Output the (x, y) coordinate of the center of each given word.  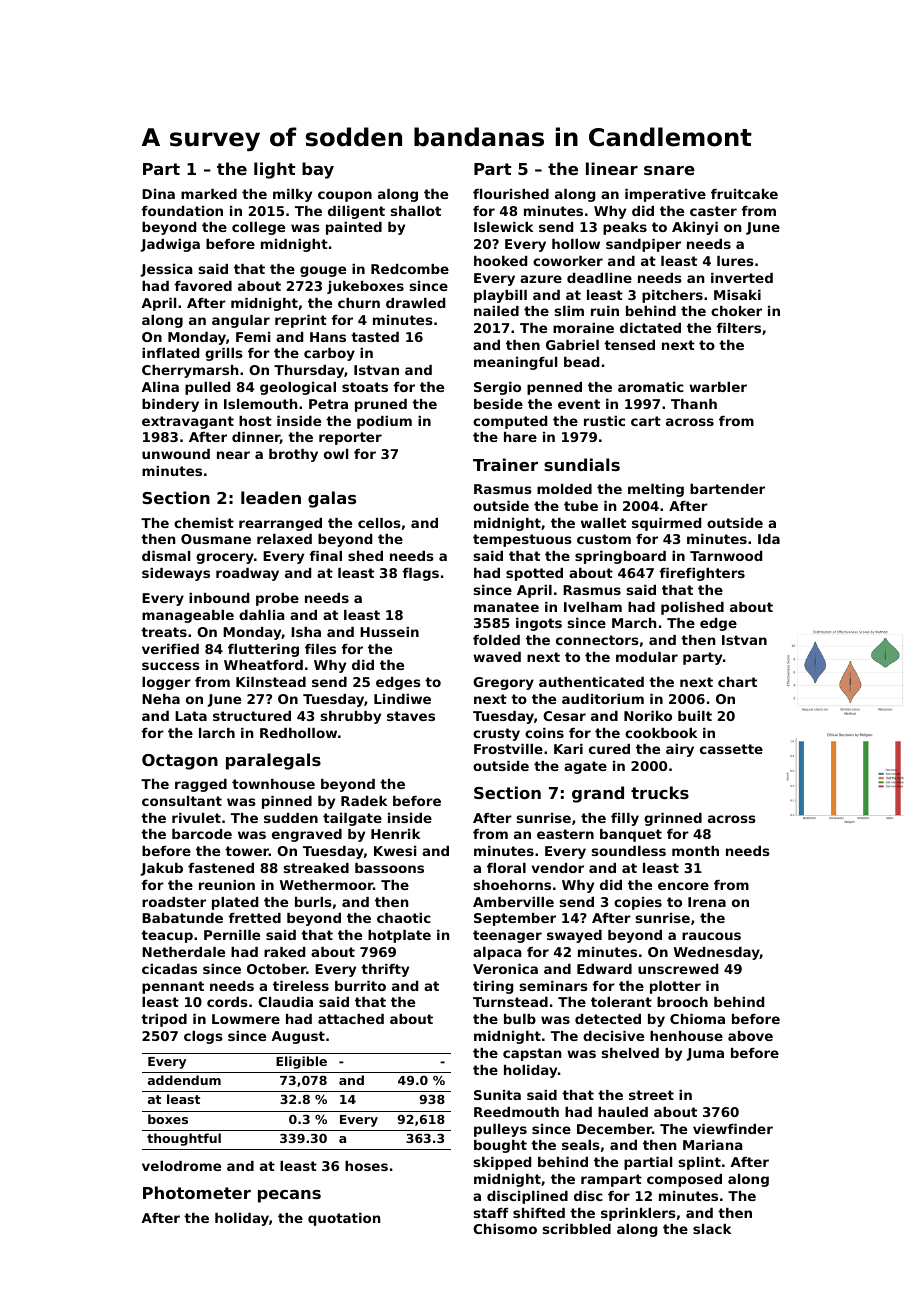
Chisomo (505, 1229)
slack (712, 1229)
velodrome (181, 1166)
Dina (158, 194)
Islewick (503, 227)
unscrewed (678, 969)
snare (669, 170)
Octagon (180, 762)
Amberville (513, 902)
